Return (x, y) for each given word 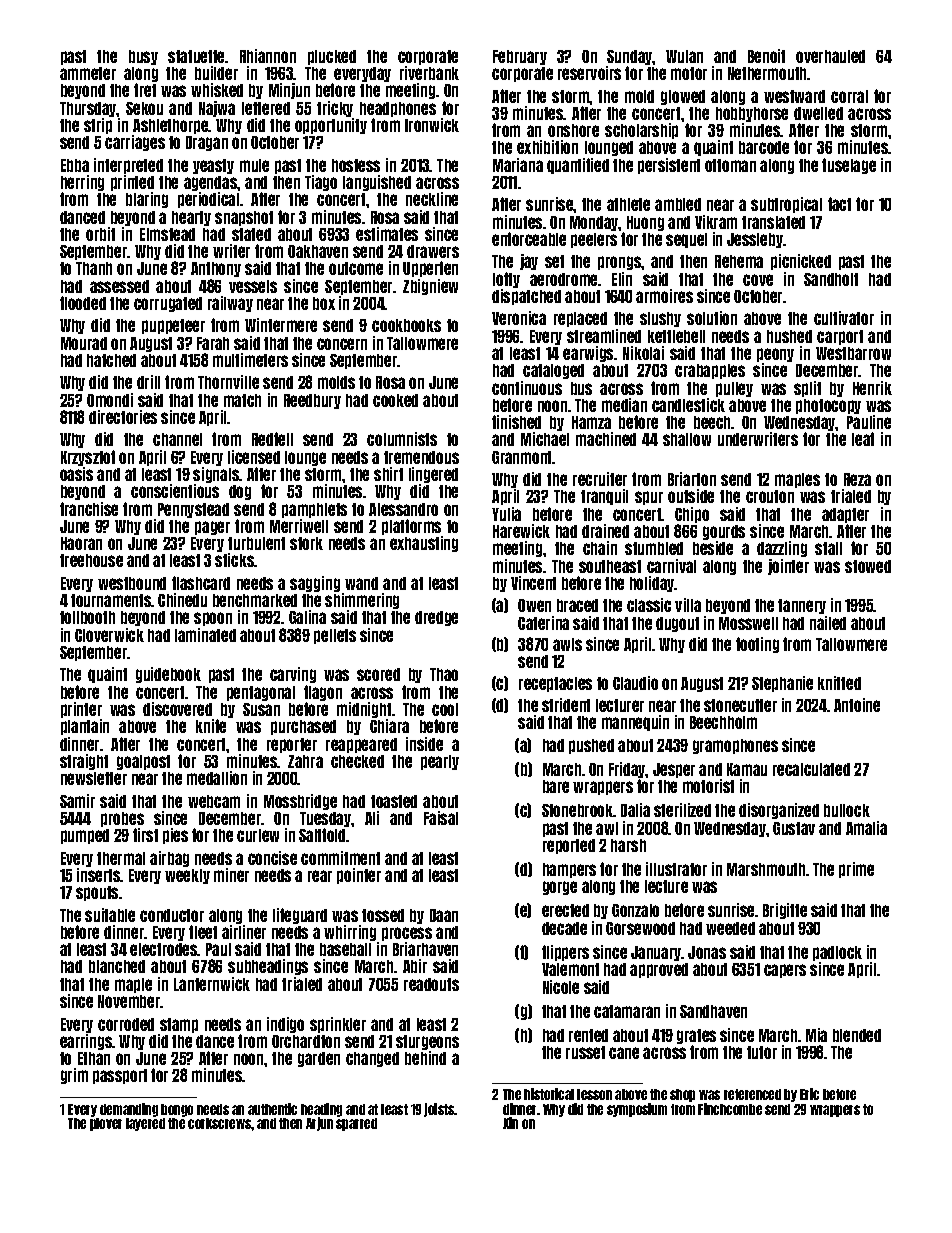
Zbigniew (430, 287)
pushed (591, 746)
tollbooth (87, 617)
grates (696, 1036)
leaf (863, 439)
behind (425, 1058)
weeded (730, 928)
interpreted (128, 166)
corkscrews (219, 1123)
